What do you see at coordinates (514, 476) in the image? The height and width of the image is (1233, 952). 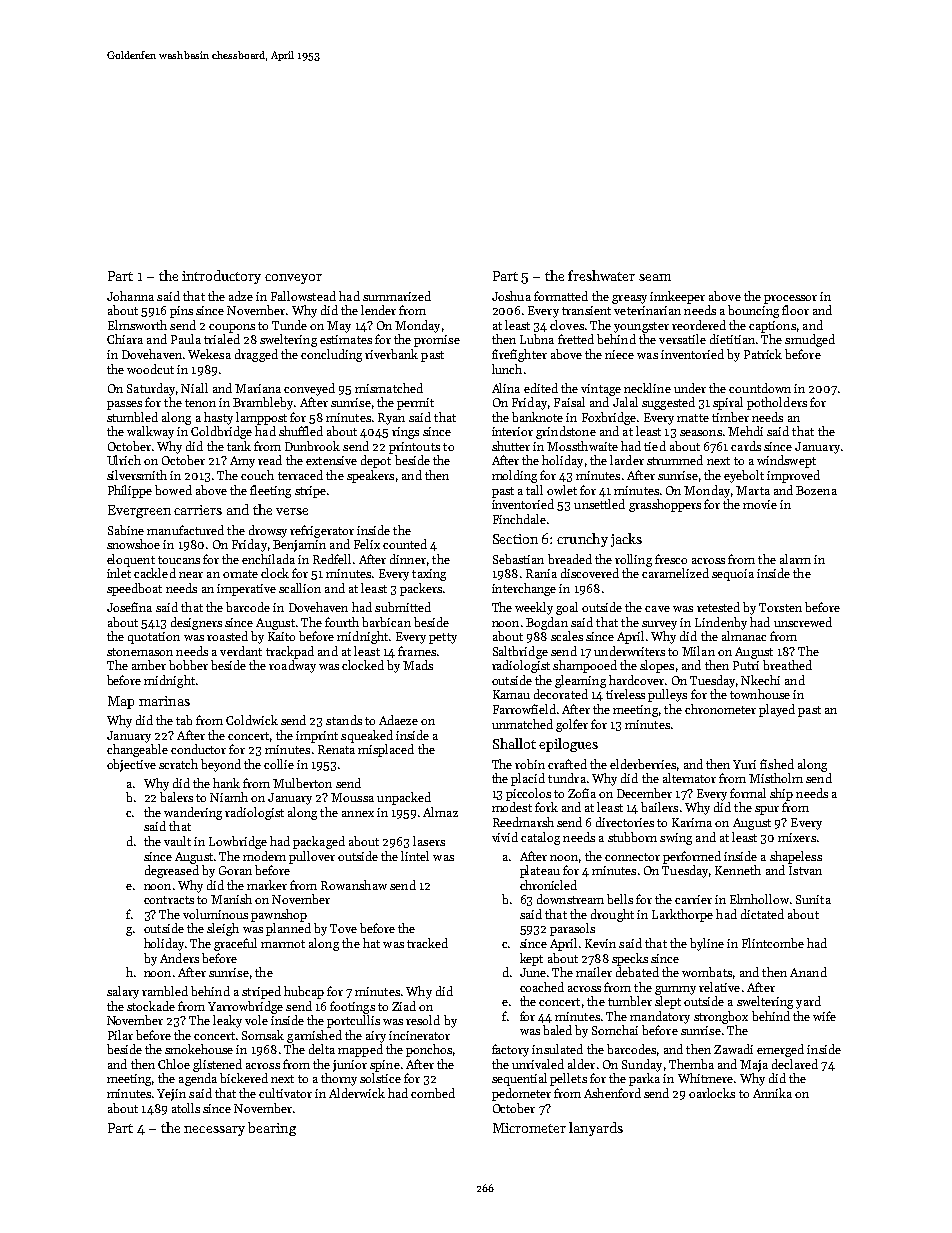 I see `molding` at bounding box center [514, 476].
